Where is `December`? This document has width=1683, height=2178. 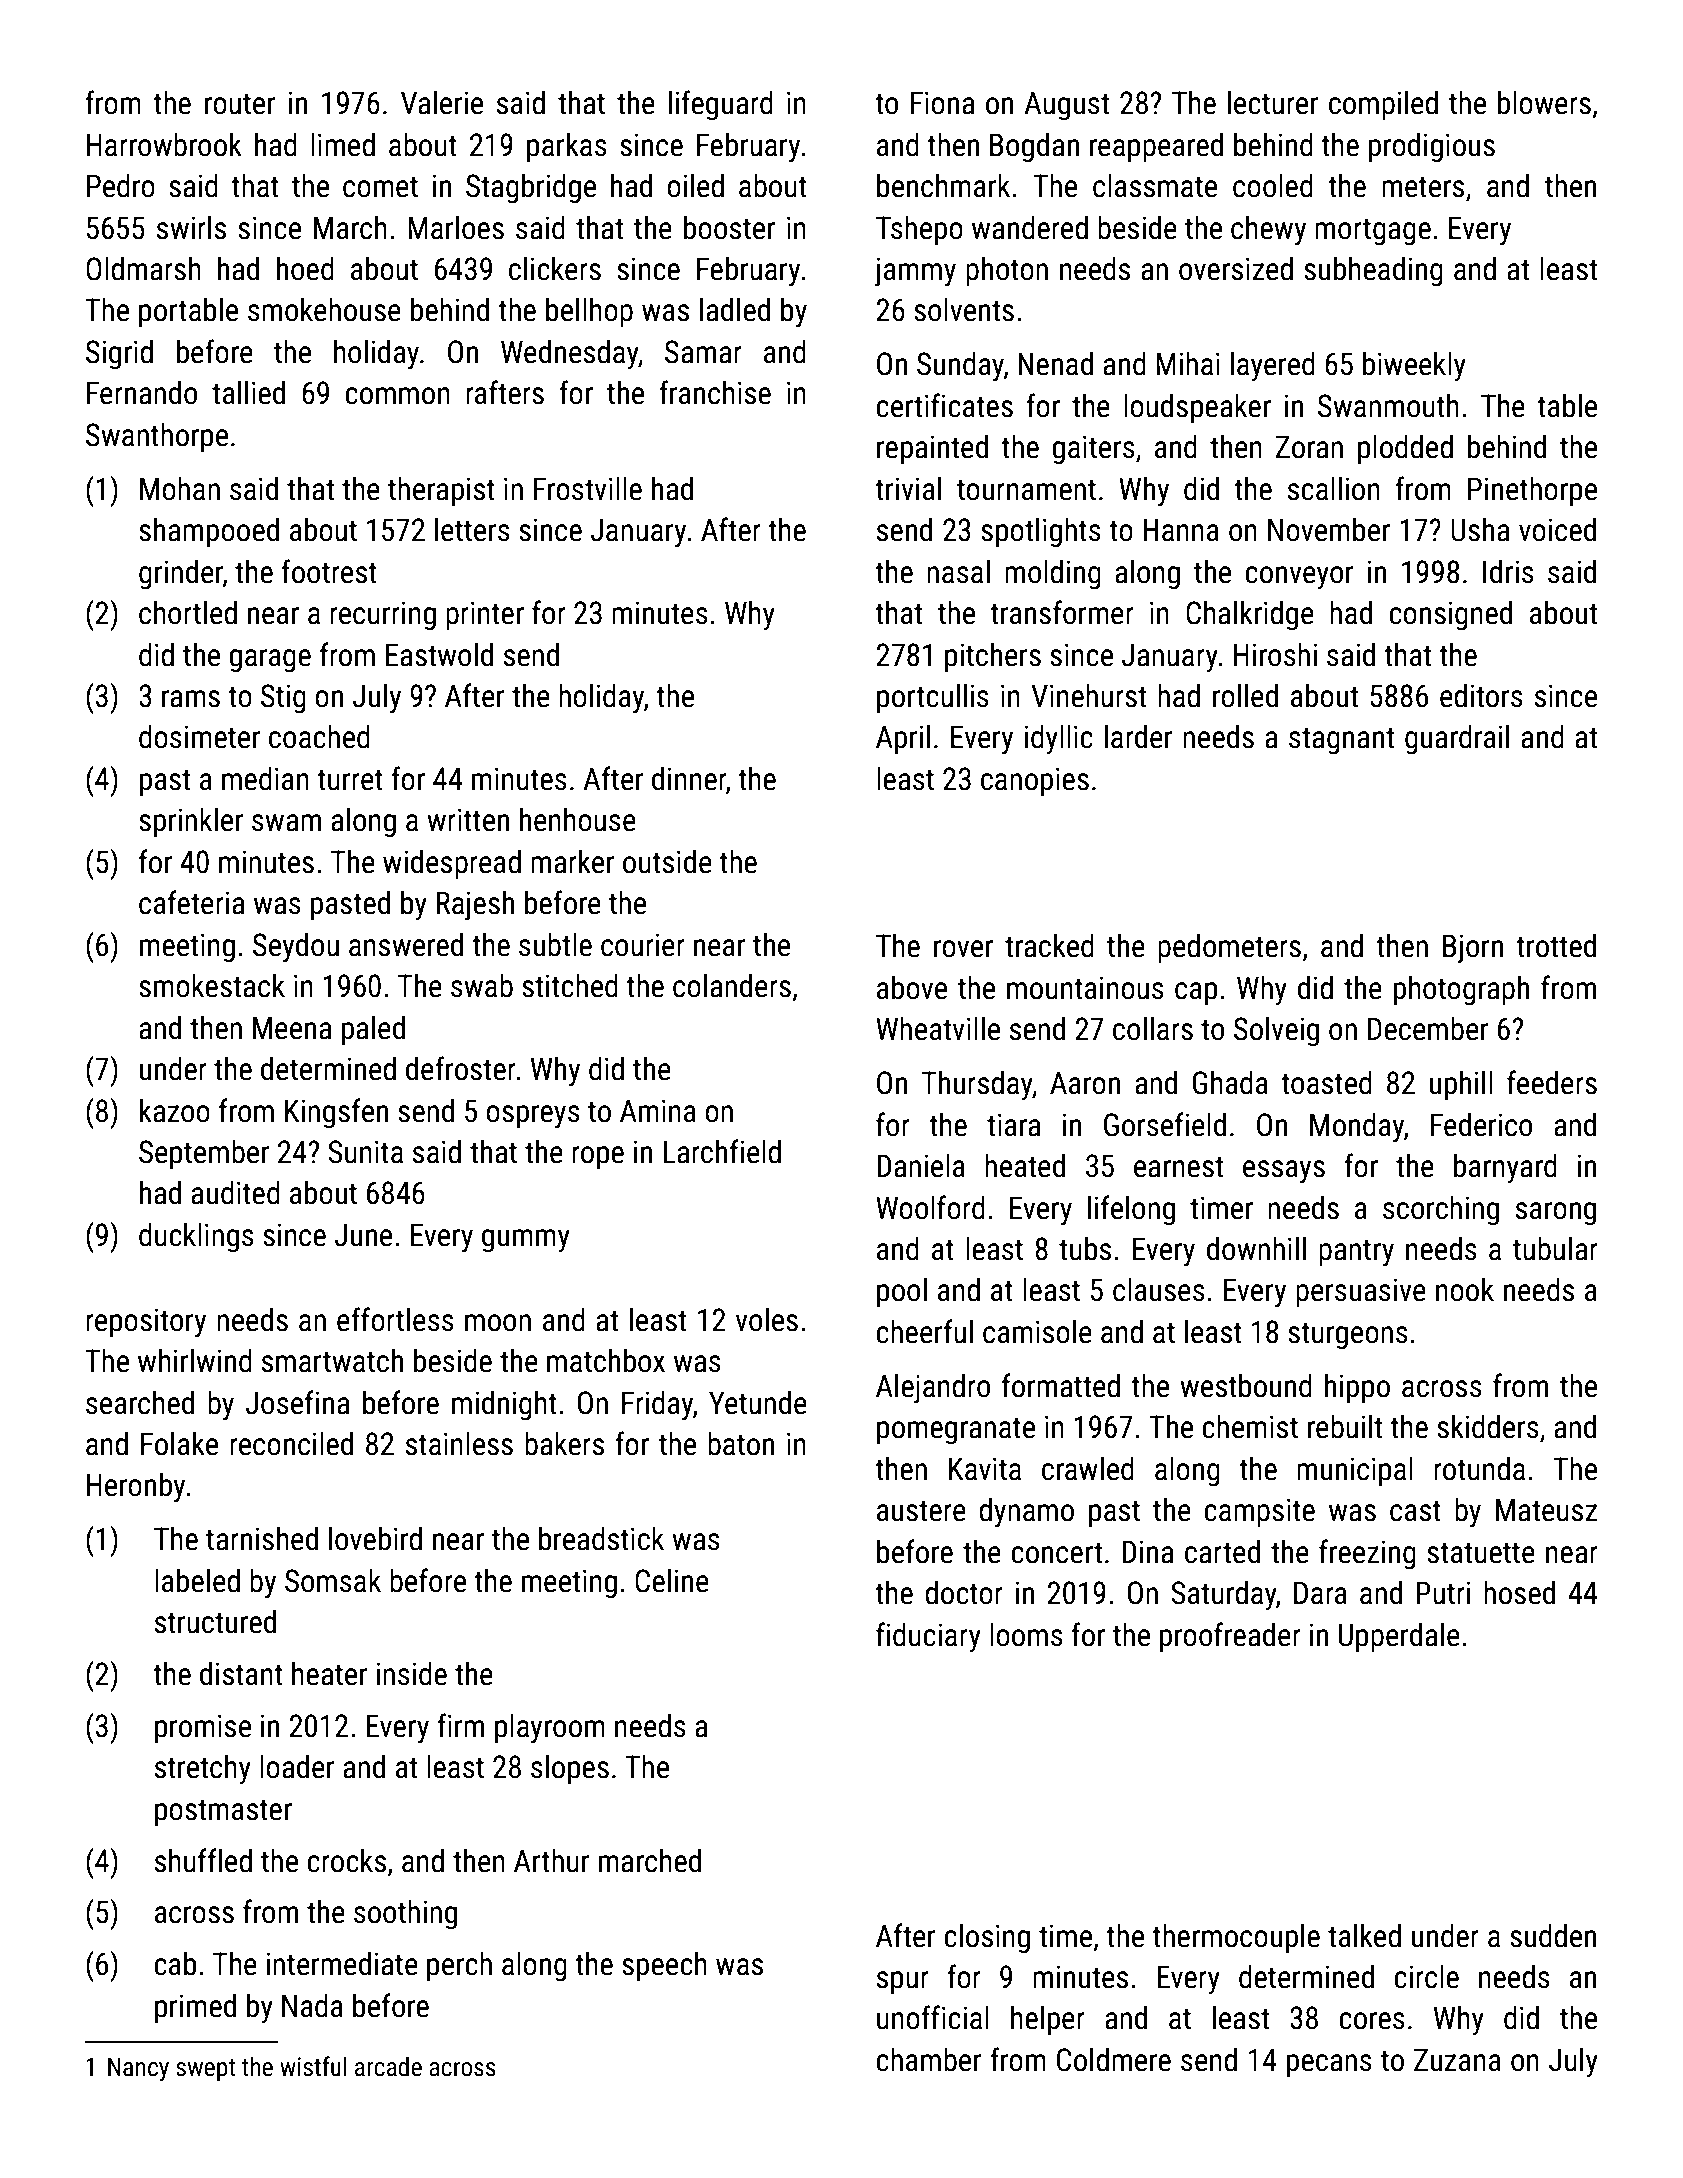
December is located at coordinates (1428, 1029).
